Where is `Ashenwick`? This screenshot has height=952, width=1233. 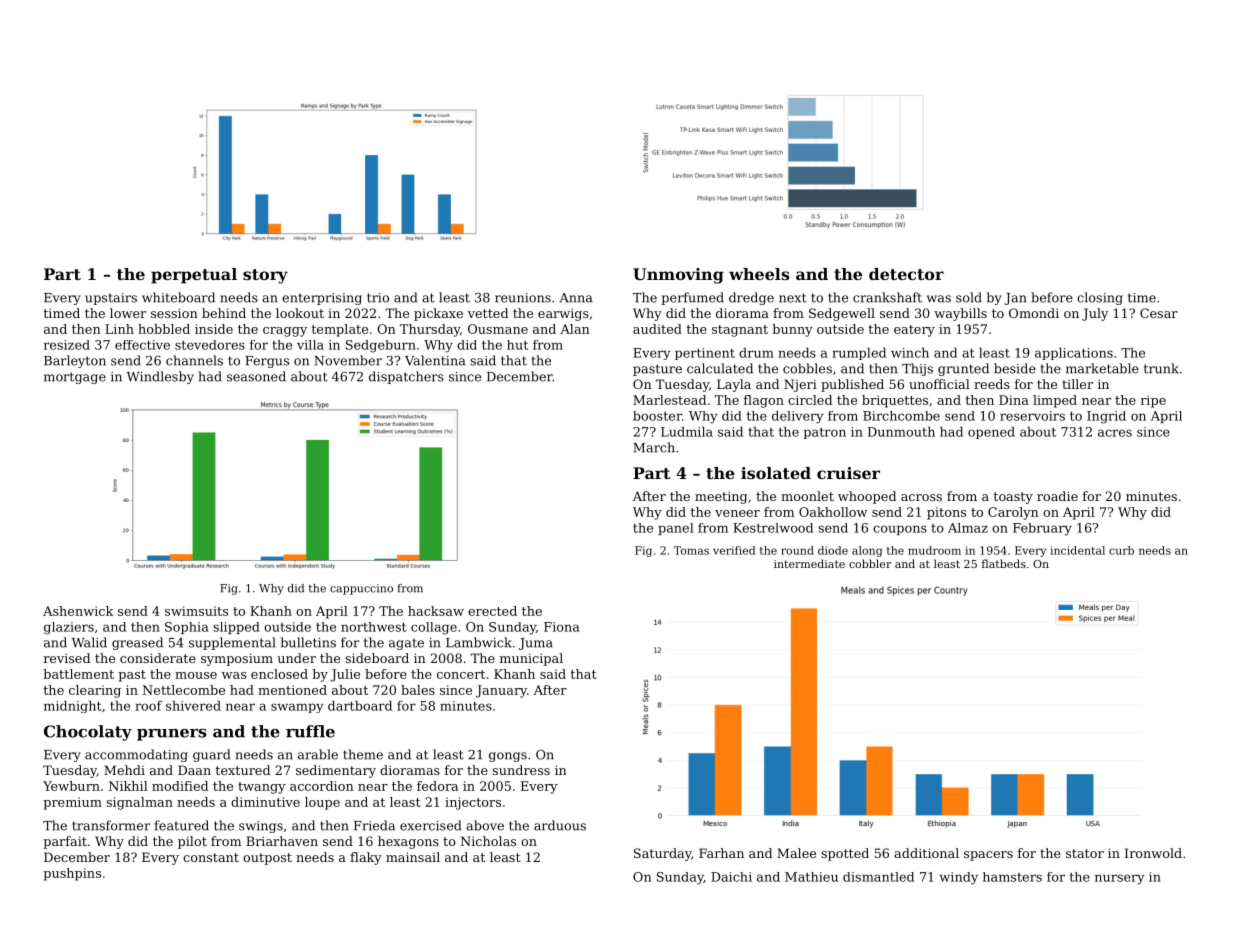 Ashenwick is located at coordinates (78, 611).
